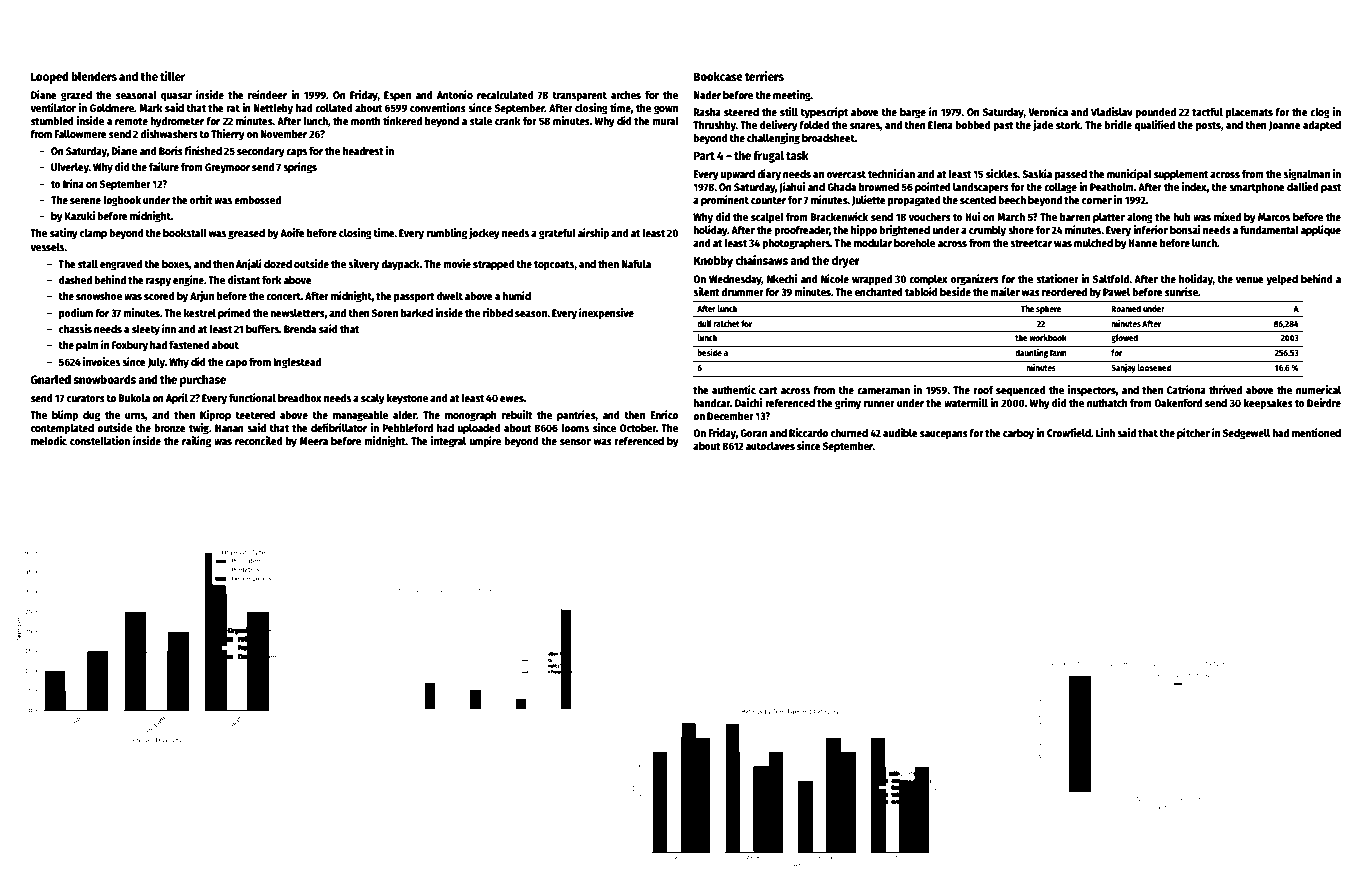 This image has width=1372, height=887. What do you see at coordinates (172, 76) in the image?
I see `tiller` at bounding box center [172, 76].
